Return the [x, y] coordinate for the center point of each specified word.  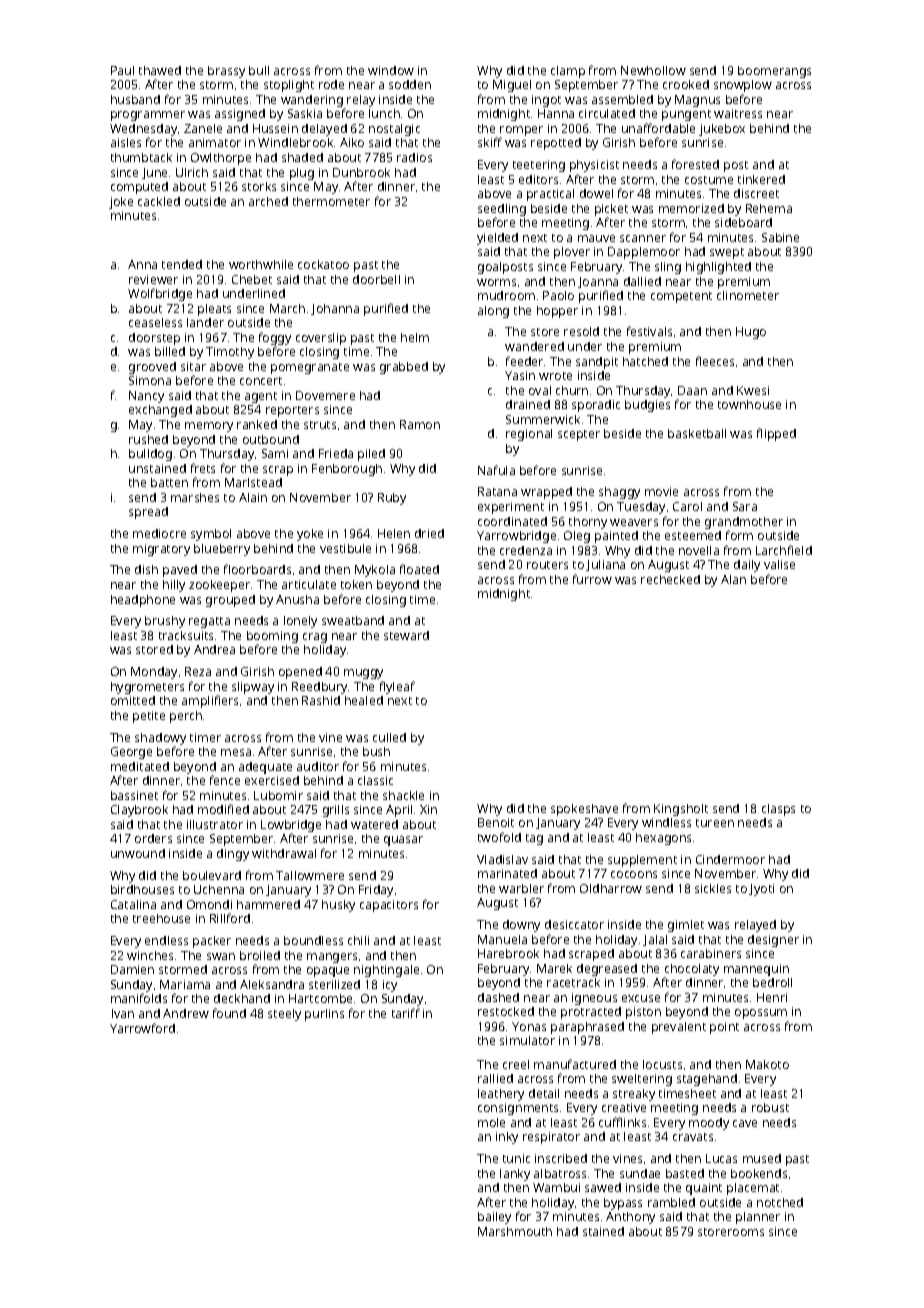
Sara [745, 506]
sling [668, 268]
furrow [592, 579]
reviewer [153, 279]
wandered [534, 346]
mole [491, 1122]
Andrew [186, 1013]
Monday [154, 673]
